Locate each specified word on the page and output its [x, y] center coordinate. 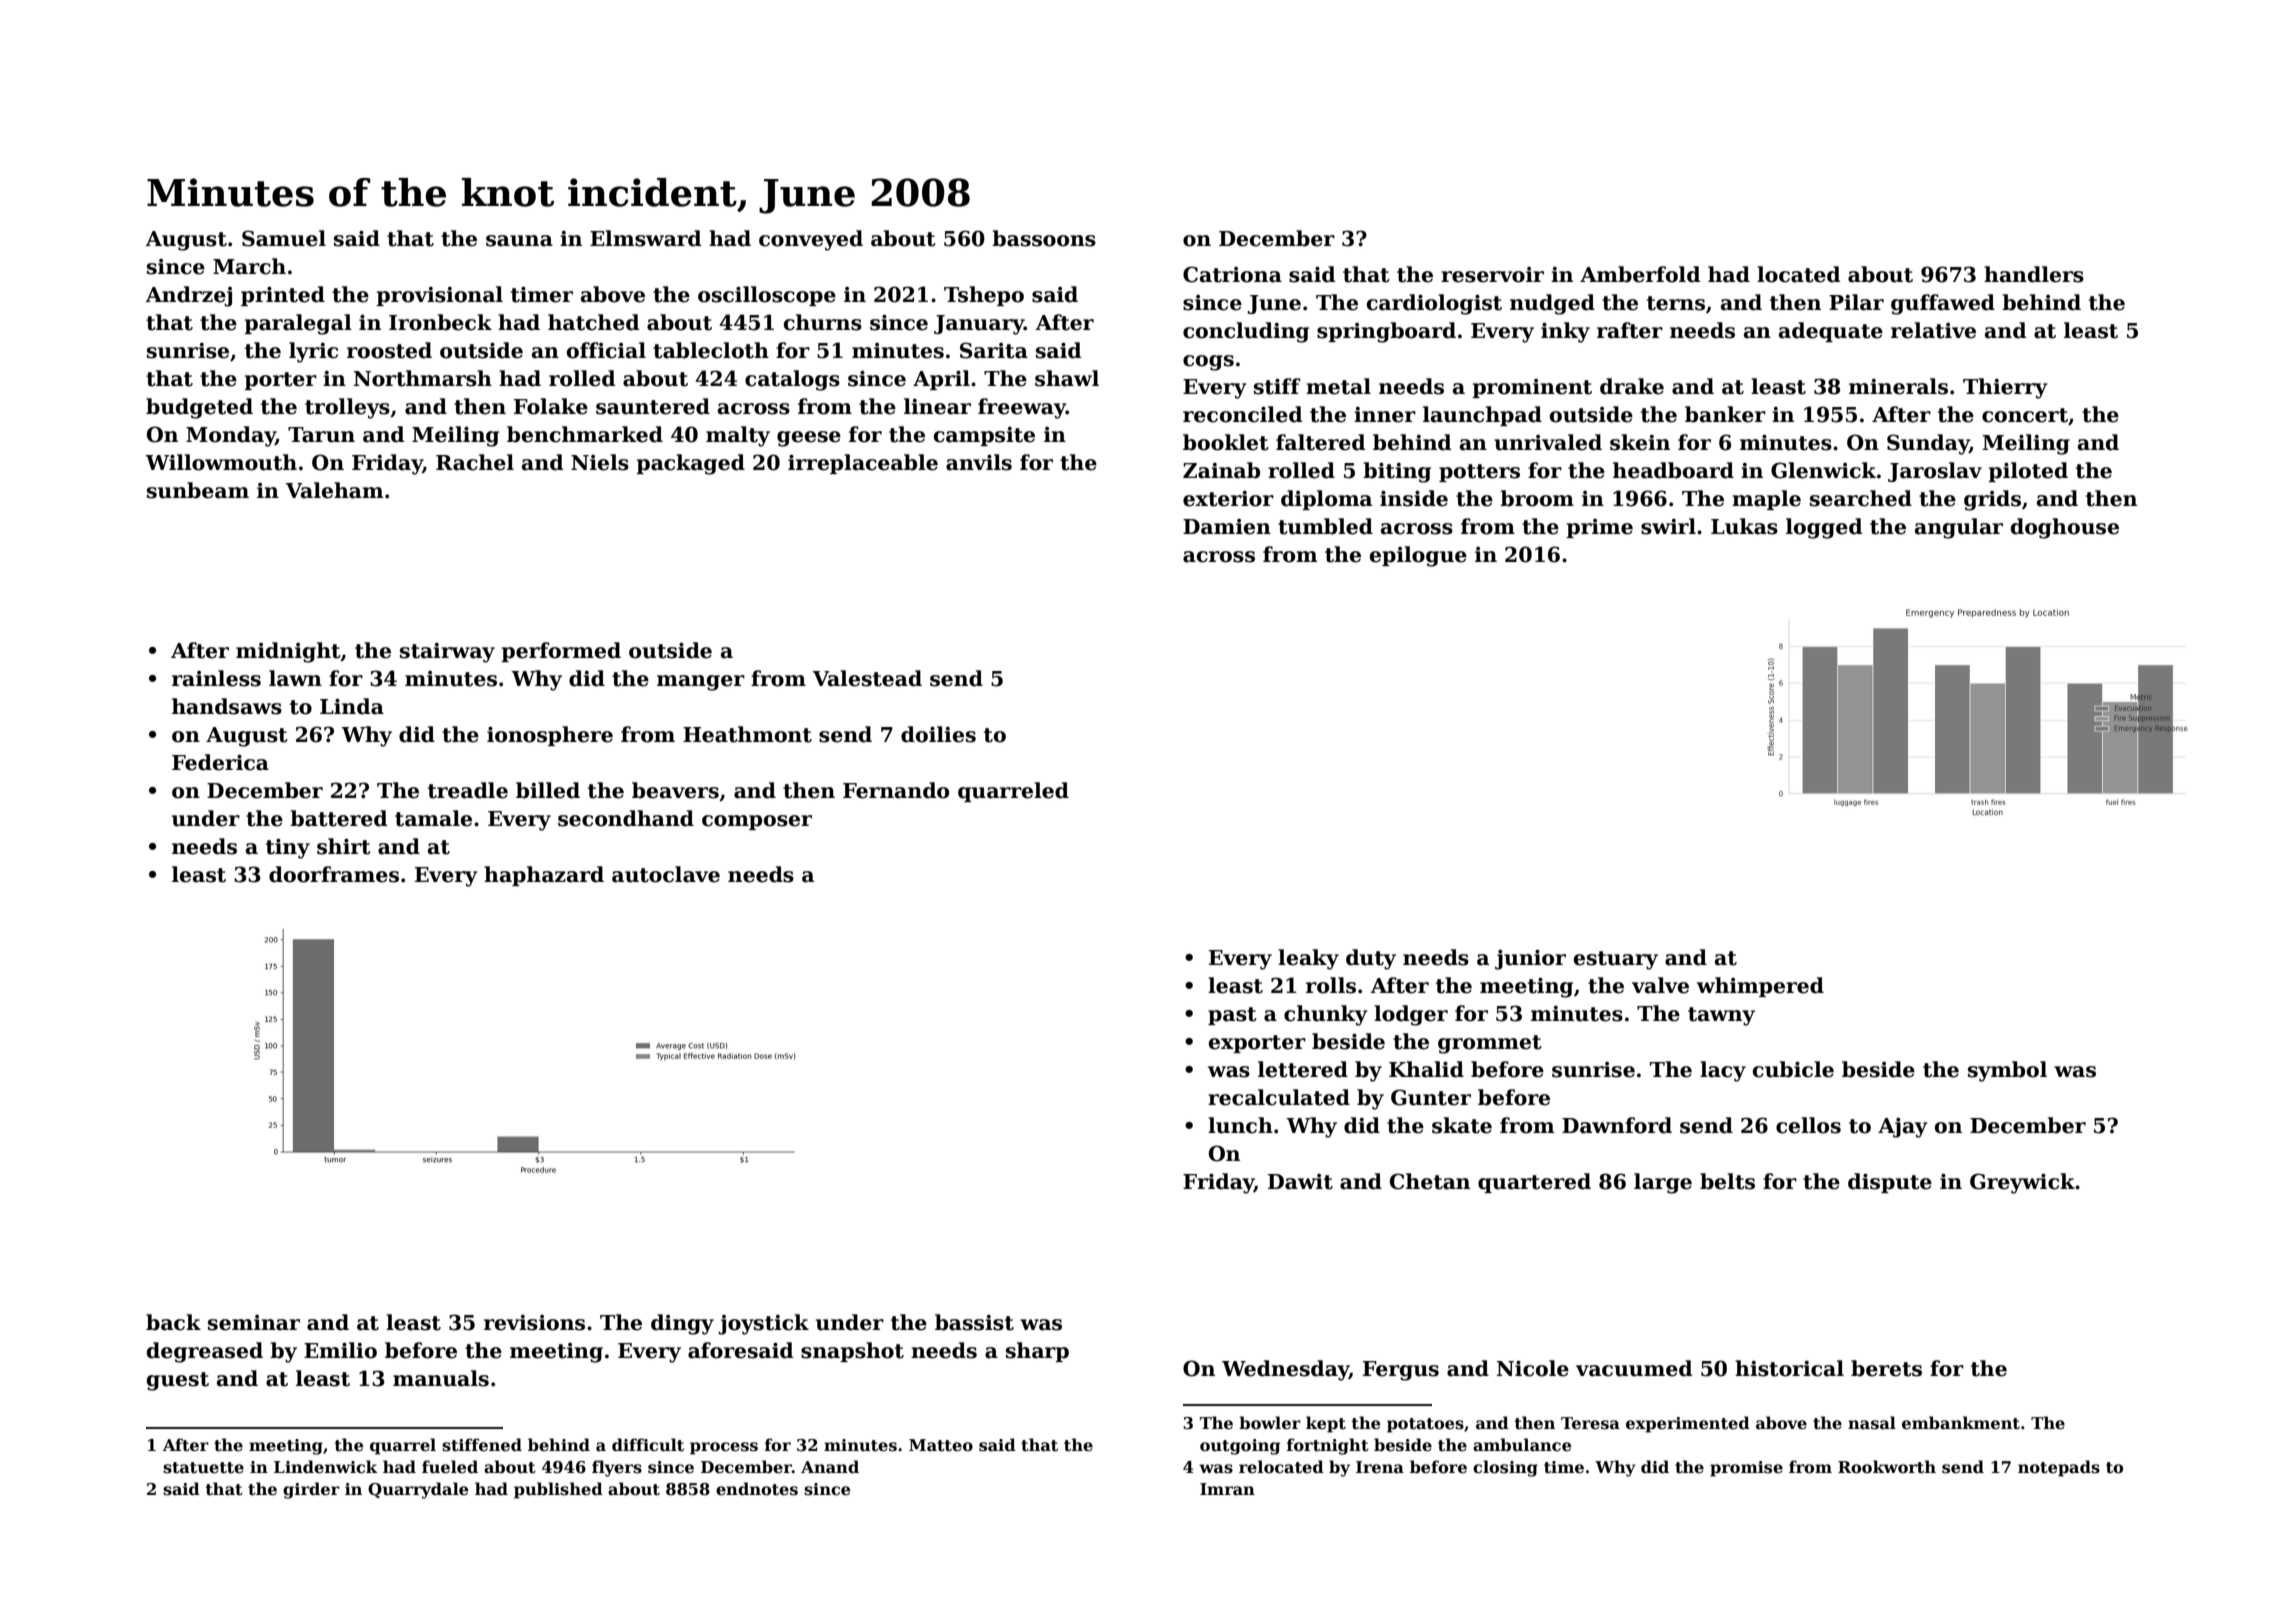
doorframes [334, 874]
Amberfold [1640, 274]
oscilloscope [767, 296]
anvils [979, 462]
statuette [203, 1468]
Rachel [475, 462]
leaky [1308, 959]
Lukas [1744, 526]
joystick [763, 1324]
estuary [1616, 960]
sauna [519, 241]
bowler [1270, 1423]
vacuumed [1634, 1368]
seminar [254, 1323]
